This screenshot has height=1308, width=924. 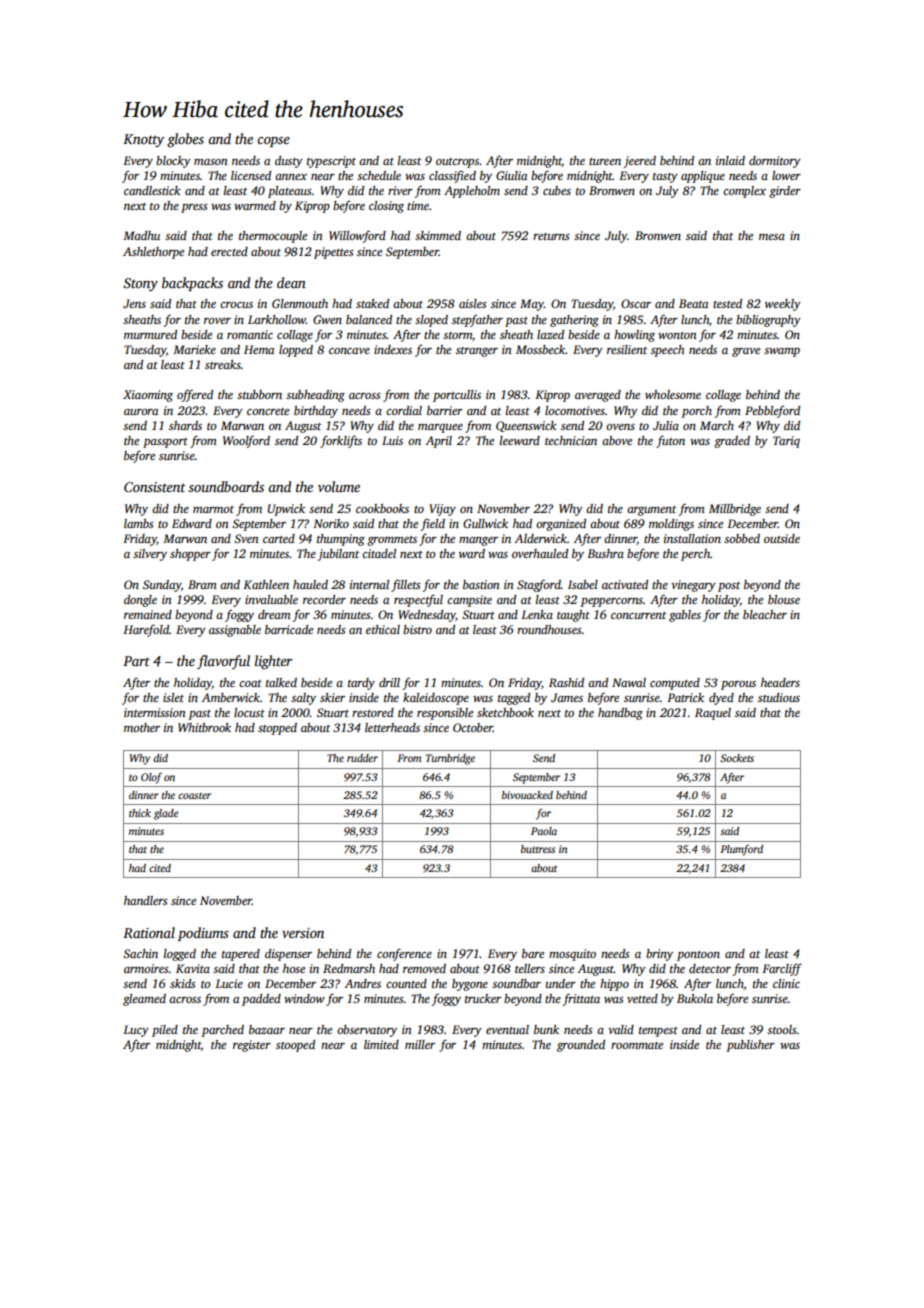 I want to click on outcrops, so click(x=457, y=163).
